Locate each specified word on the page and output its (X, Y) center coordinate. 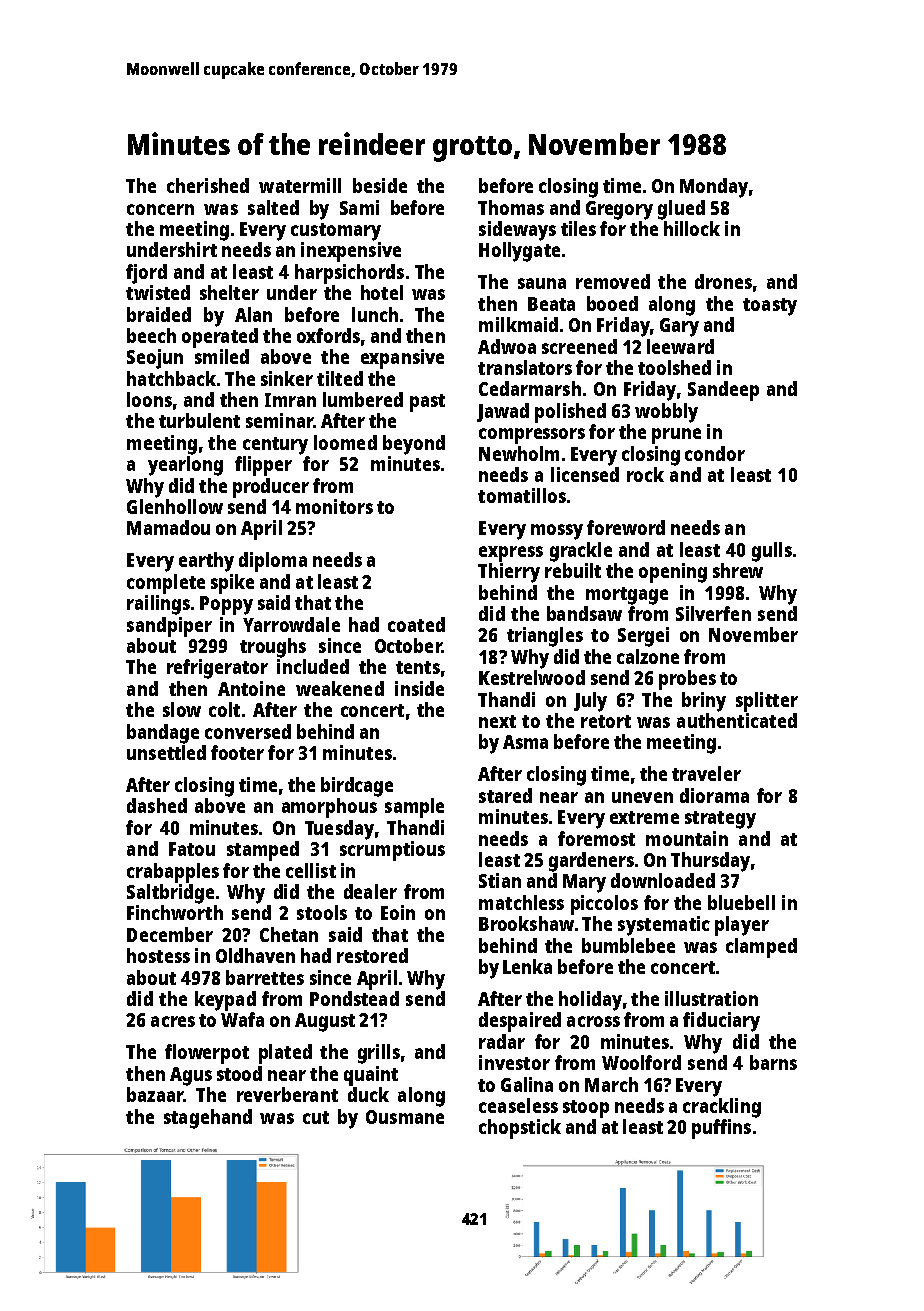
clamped (761, 948)
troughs (273, 648)
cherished (208, 185)
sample (414, 808)
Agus (191, 1076)
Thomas (511, 207)
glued (681, 210)
